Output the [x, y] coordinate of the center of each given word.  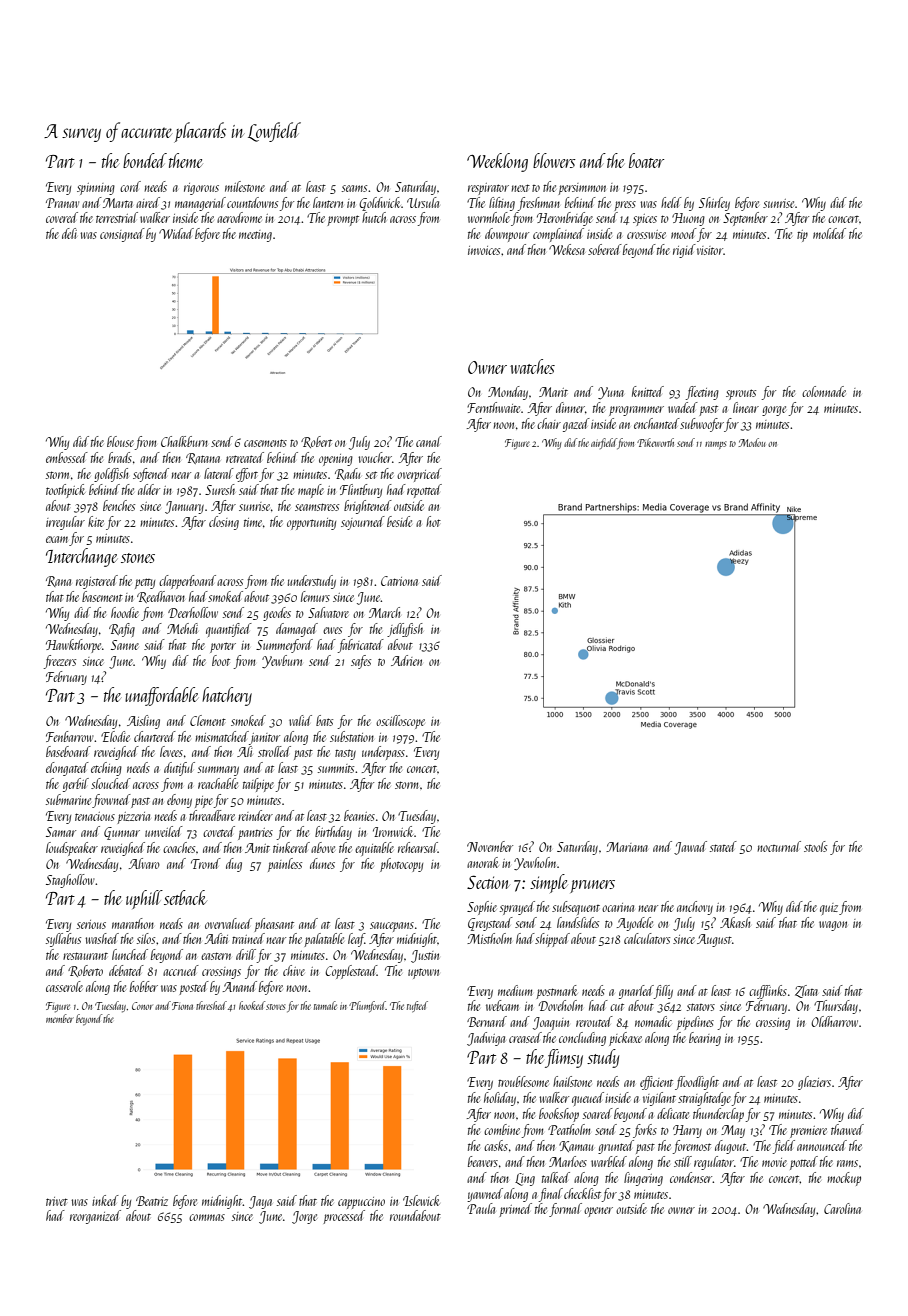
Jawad [690, 848]
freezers [60, 662]
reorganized [95, 1217]
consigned [122, 235]
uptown [423, 973]
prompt [343, 220]
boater [646, 160]
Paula [481, 1208]
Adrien [406, 660]
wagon [833, 926]
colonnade [824, 391]
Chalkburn [184, 441]
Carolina [842, 1208]
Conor [142, 1006]
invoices [484, 250]
